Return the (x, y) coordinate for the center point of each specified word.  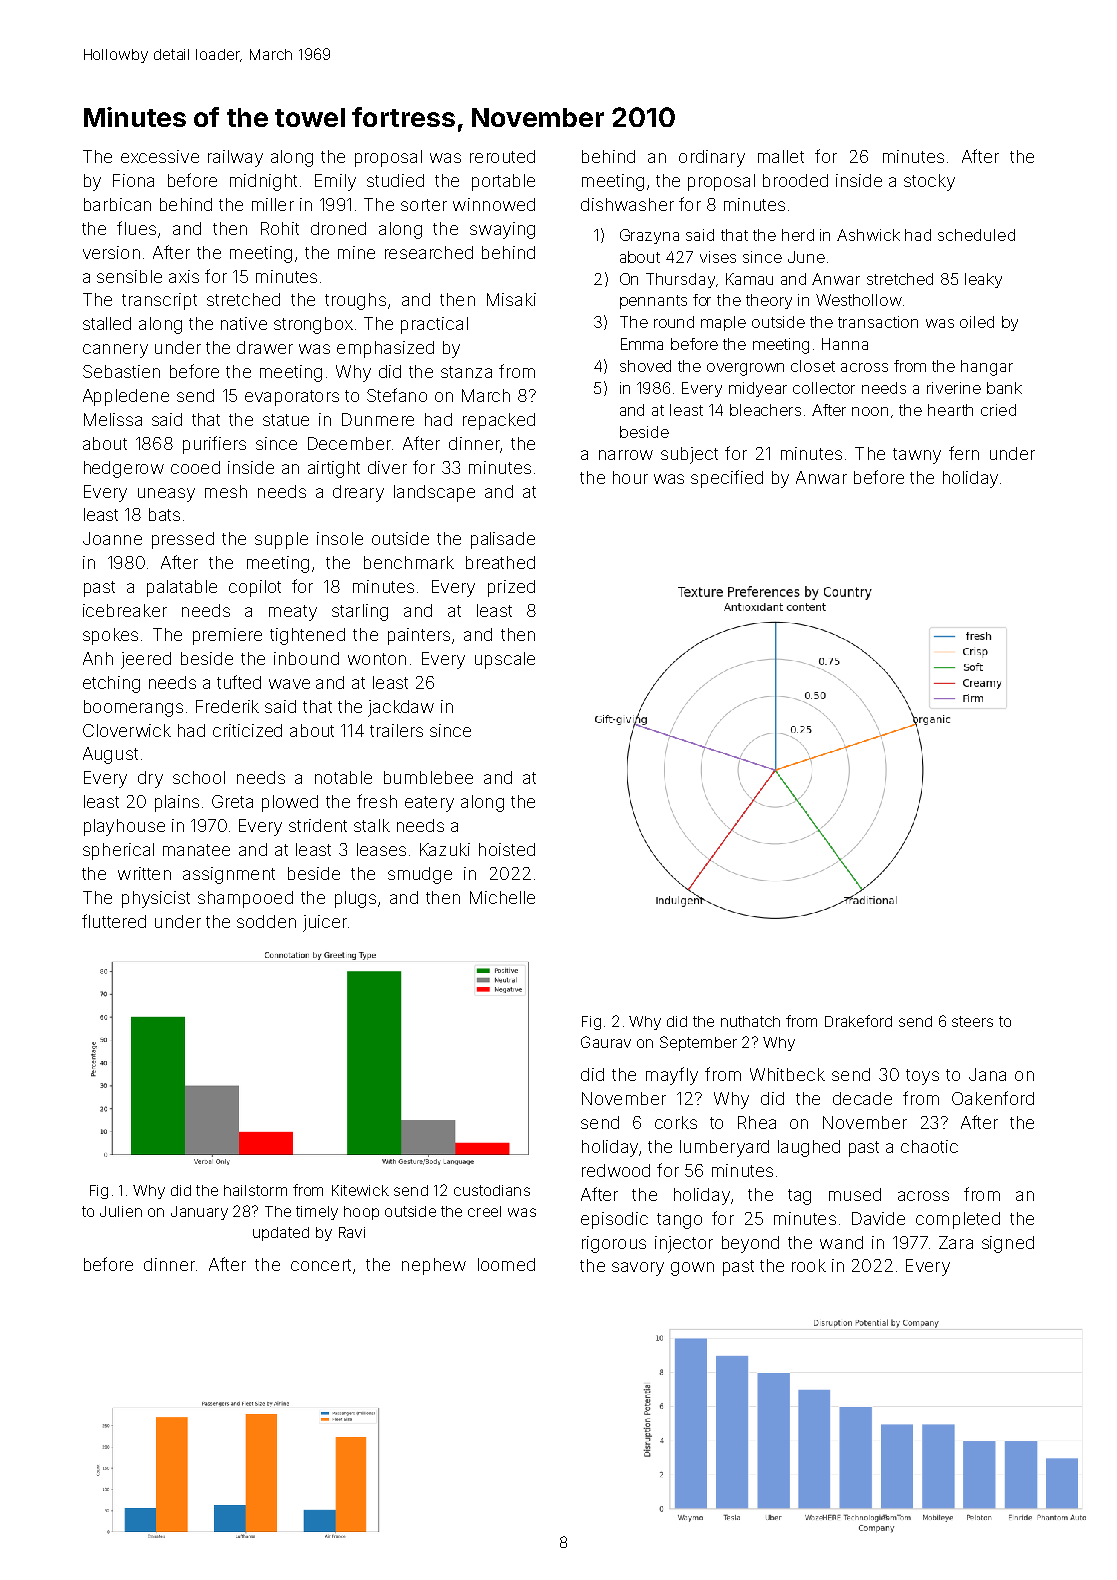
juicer (325, 923)
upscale (505, 660)
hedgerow (124, 469)
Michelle (502, 897)
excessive (160, 156)
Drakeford (858, 1021)
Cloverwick (127, 730)
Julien (121, 1211)
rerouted (502, 156)
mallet (781, 156)
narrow (626, 455)
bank (1004, 388)
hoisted (507, 849)
